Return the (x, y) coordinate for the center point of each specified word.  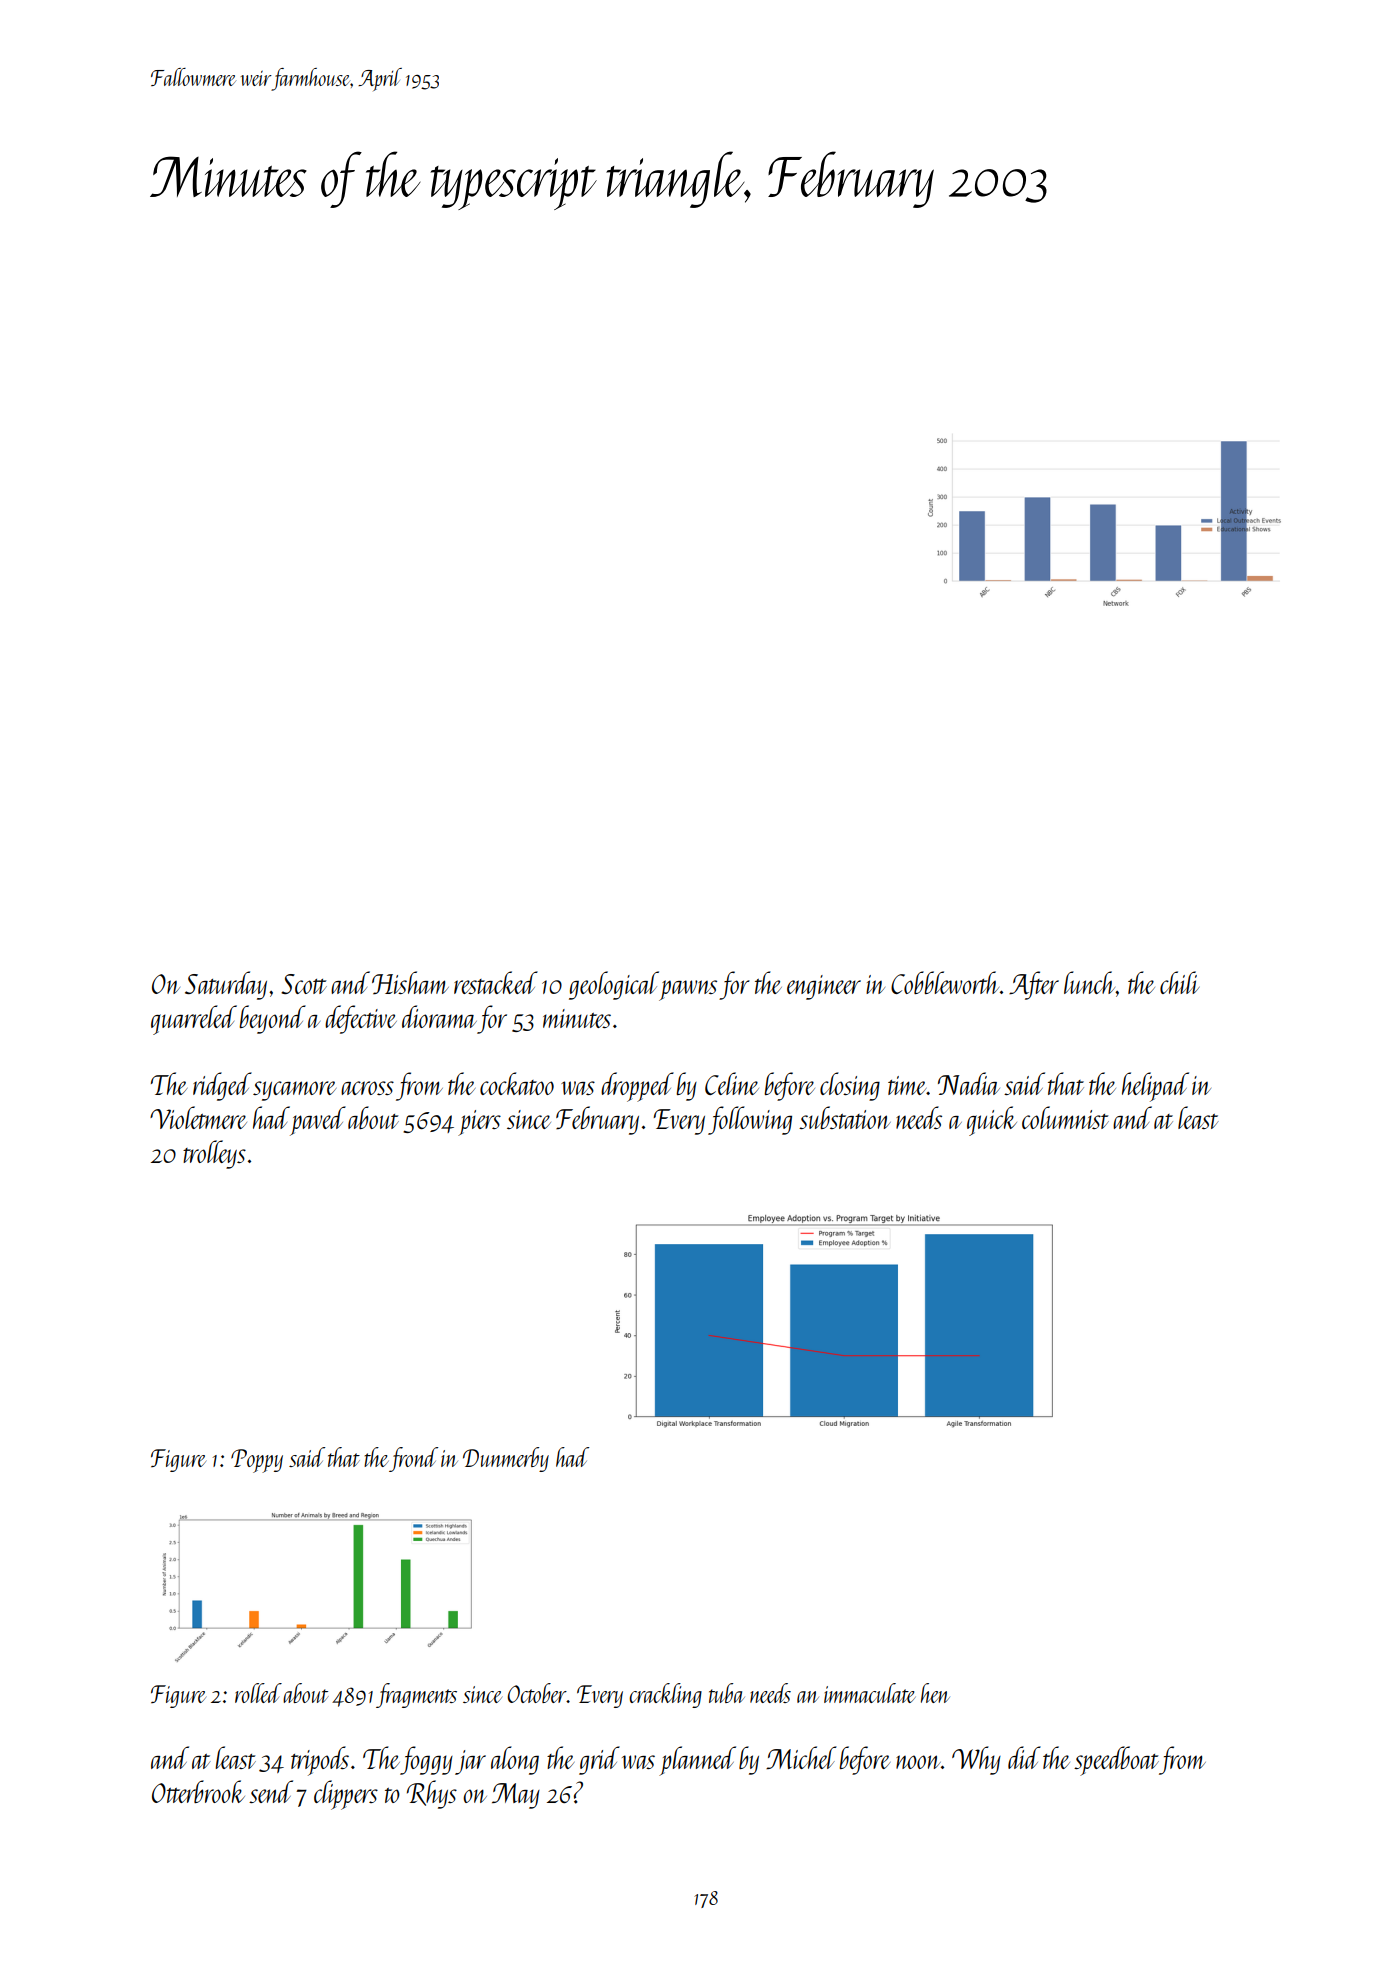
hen (935, 1693)
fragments (416, 1695)
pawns (688, 990)
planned (697, 1761)
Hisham (410, 982)
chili (1179, 982)
